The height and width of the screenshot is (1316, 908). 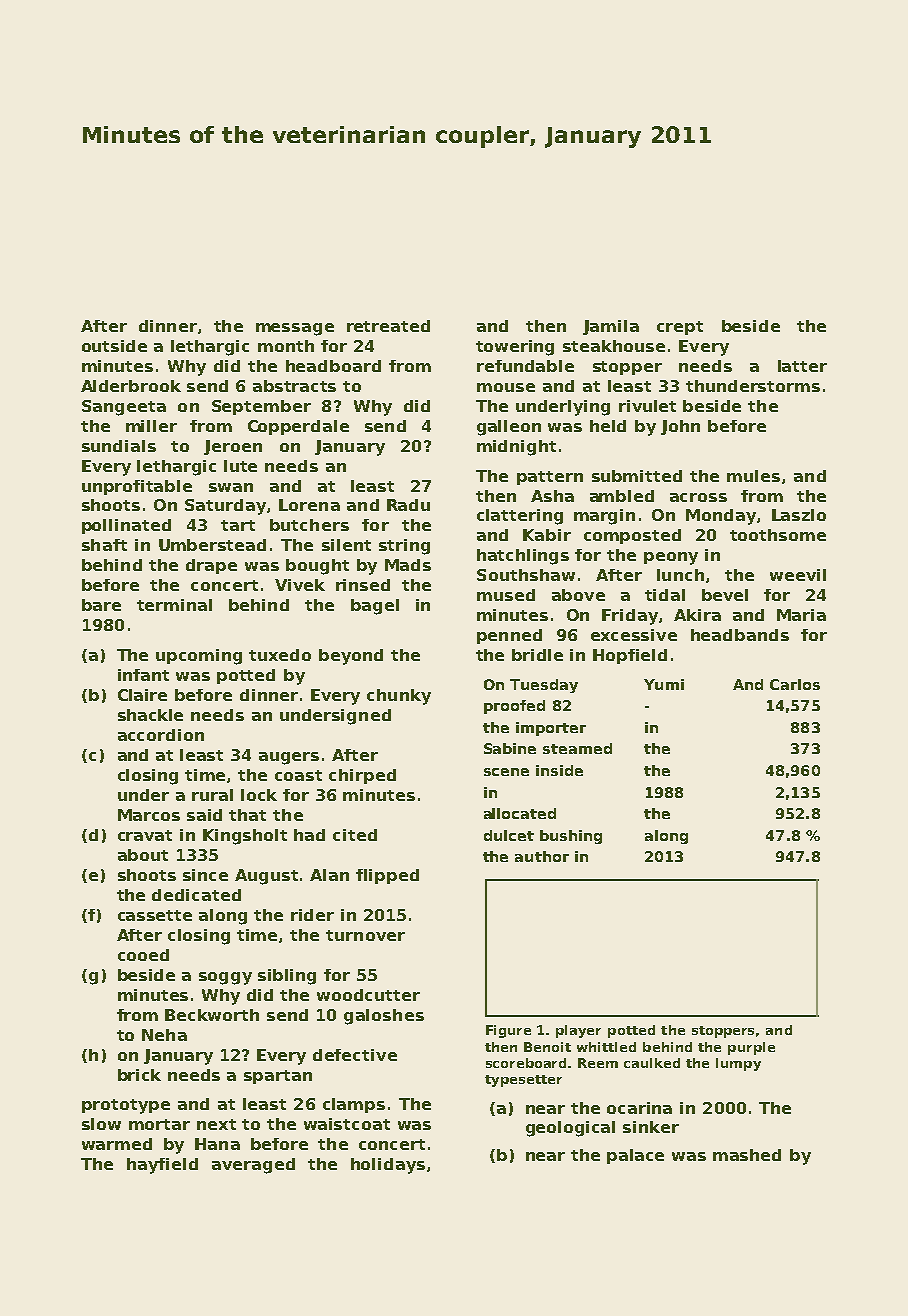 I want to click on cooed, so click(x=143, y=955).
